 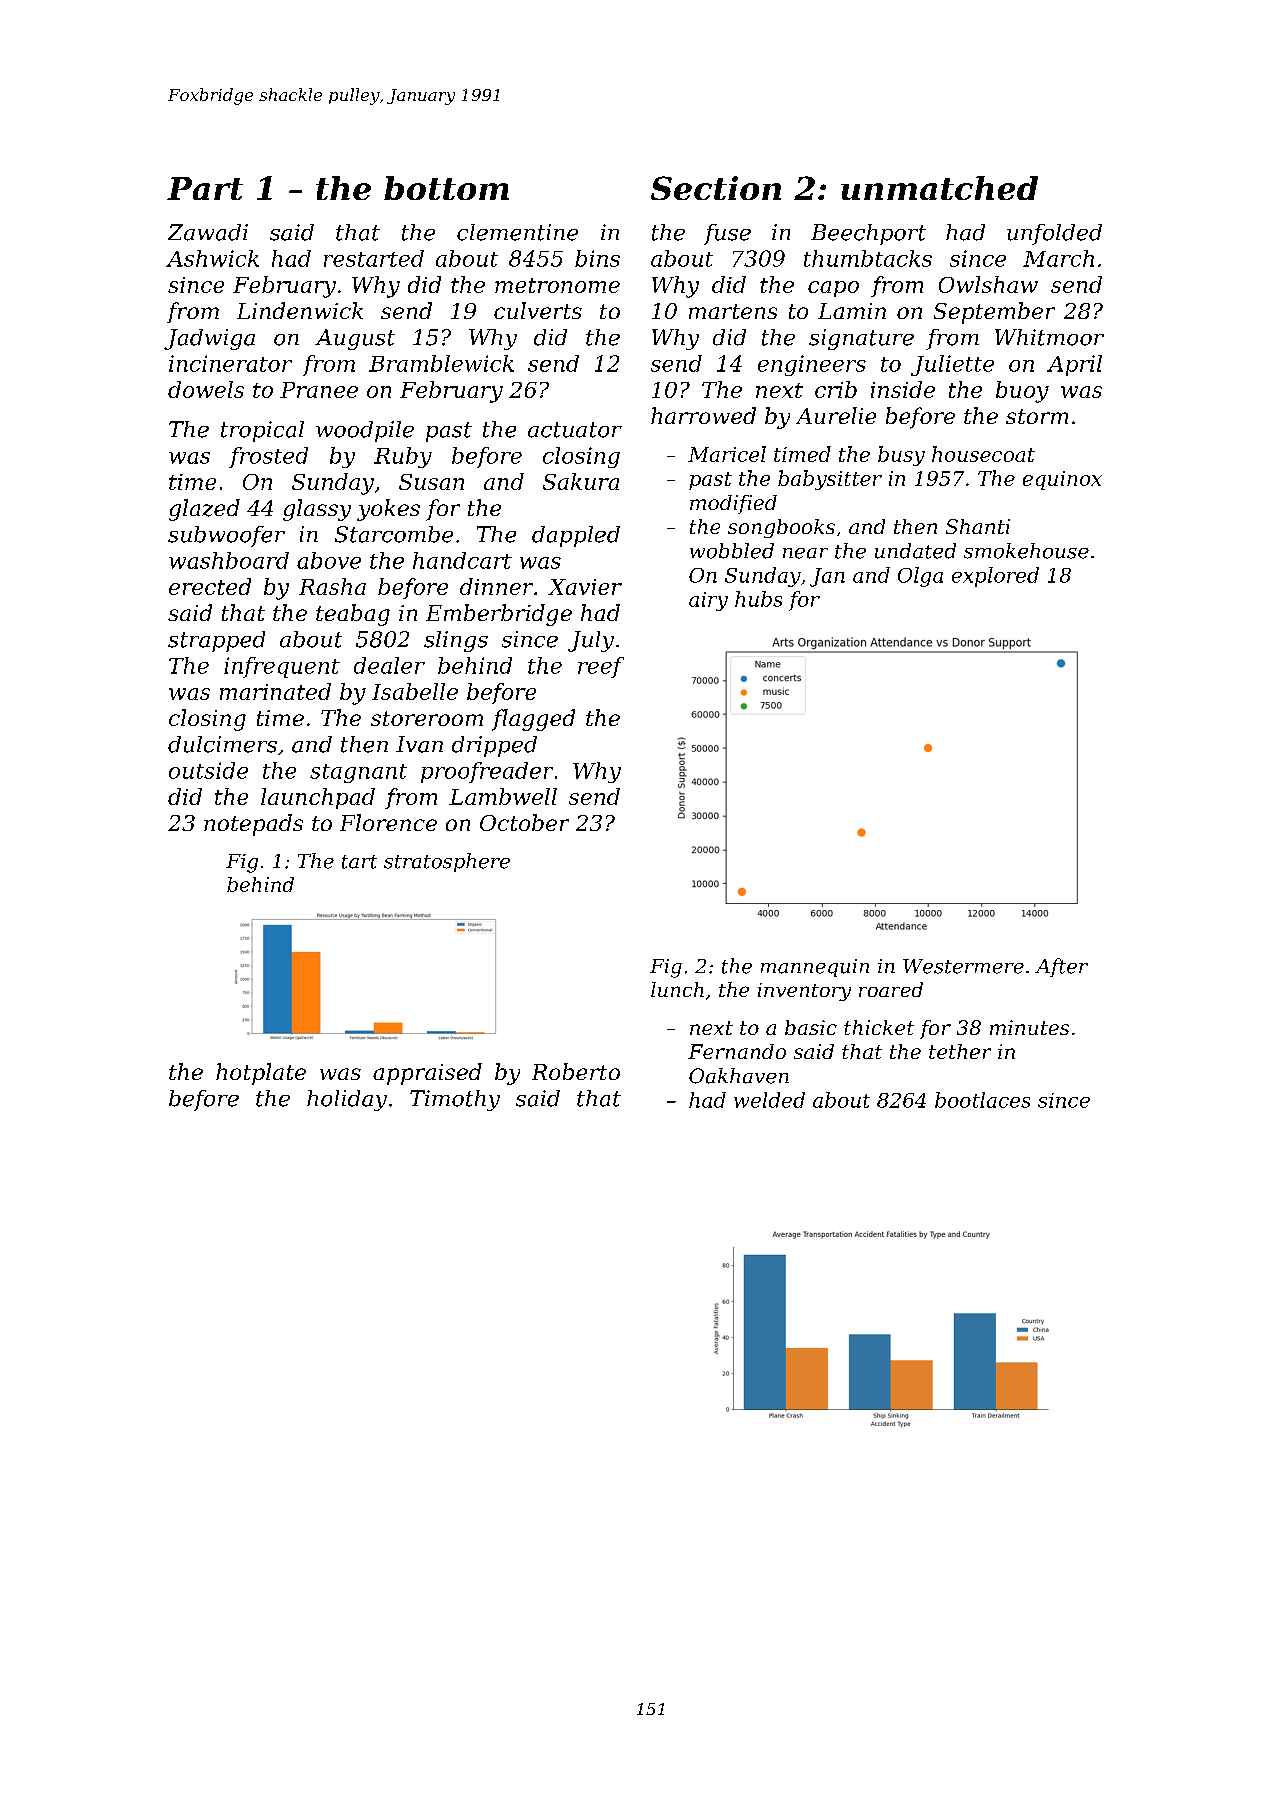 What do you see at coordinates (995, 577) in the page?
I see `explored` at bounding box center [995, 577].
